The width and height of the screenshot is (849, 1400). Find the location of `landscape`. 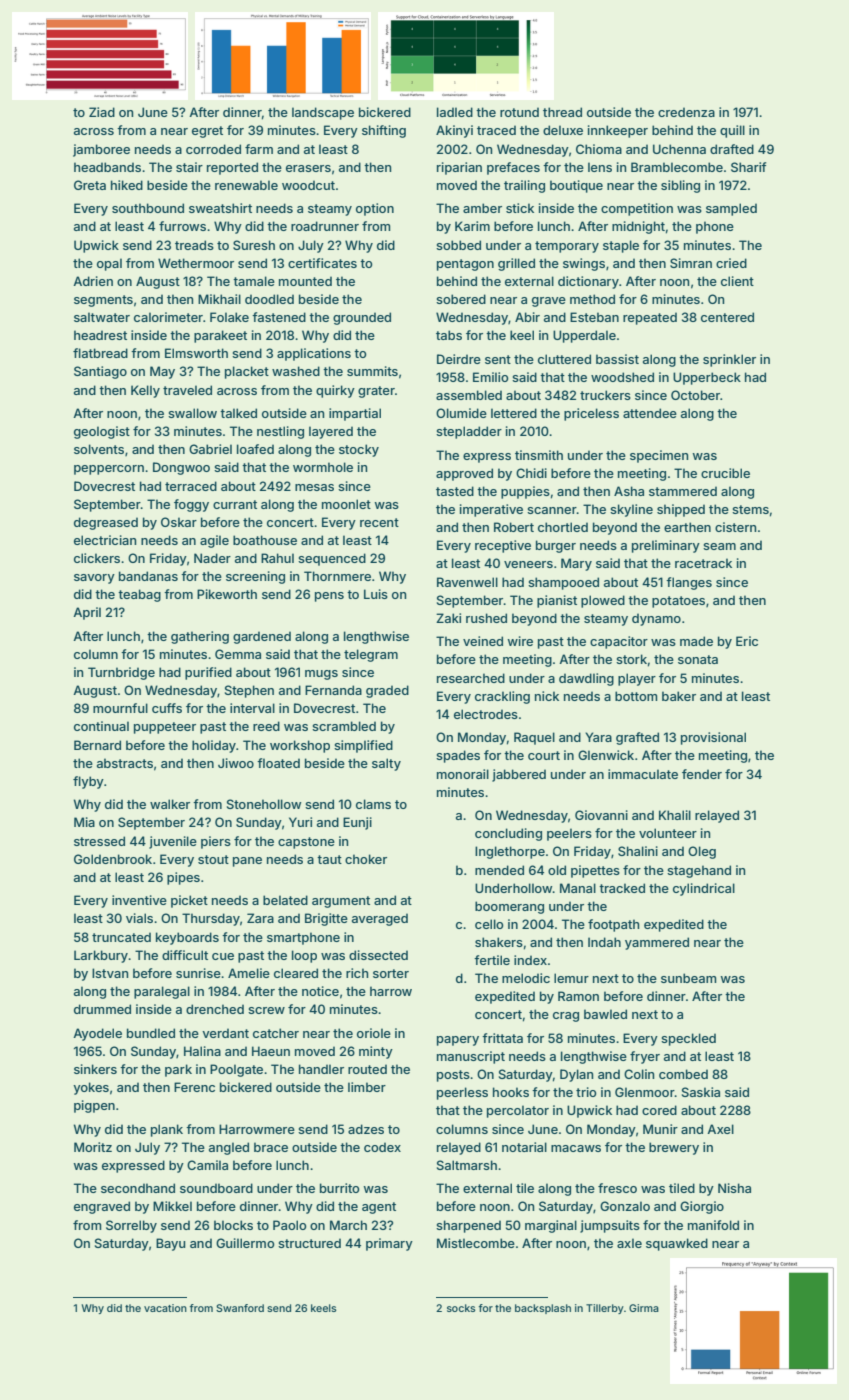

landscape is located at coordinates (323, 113).
